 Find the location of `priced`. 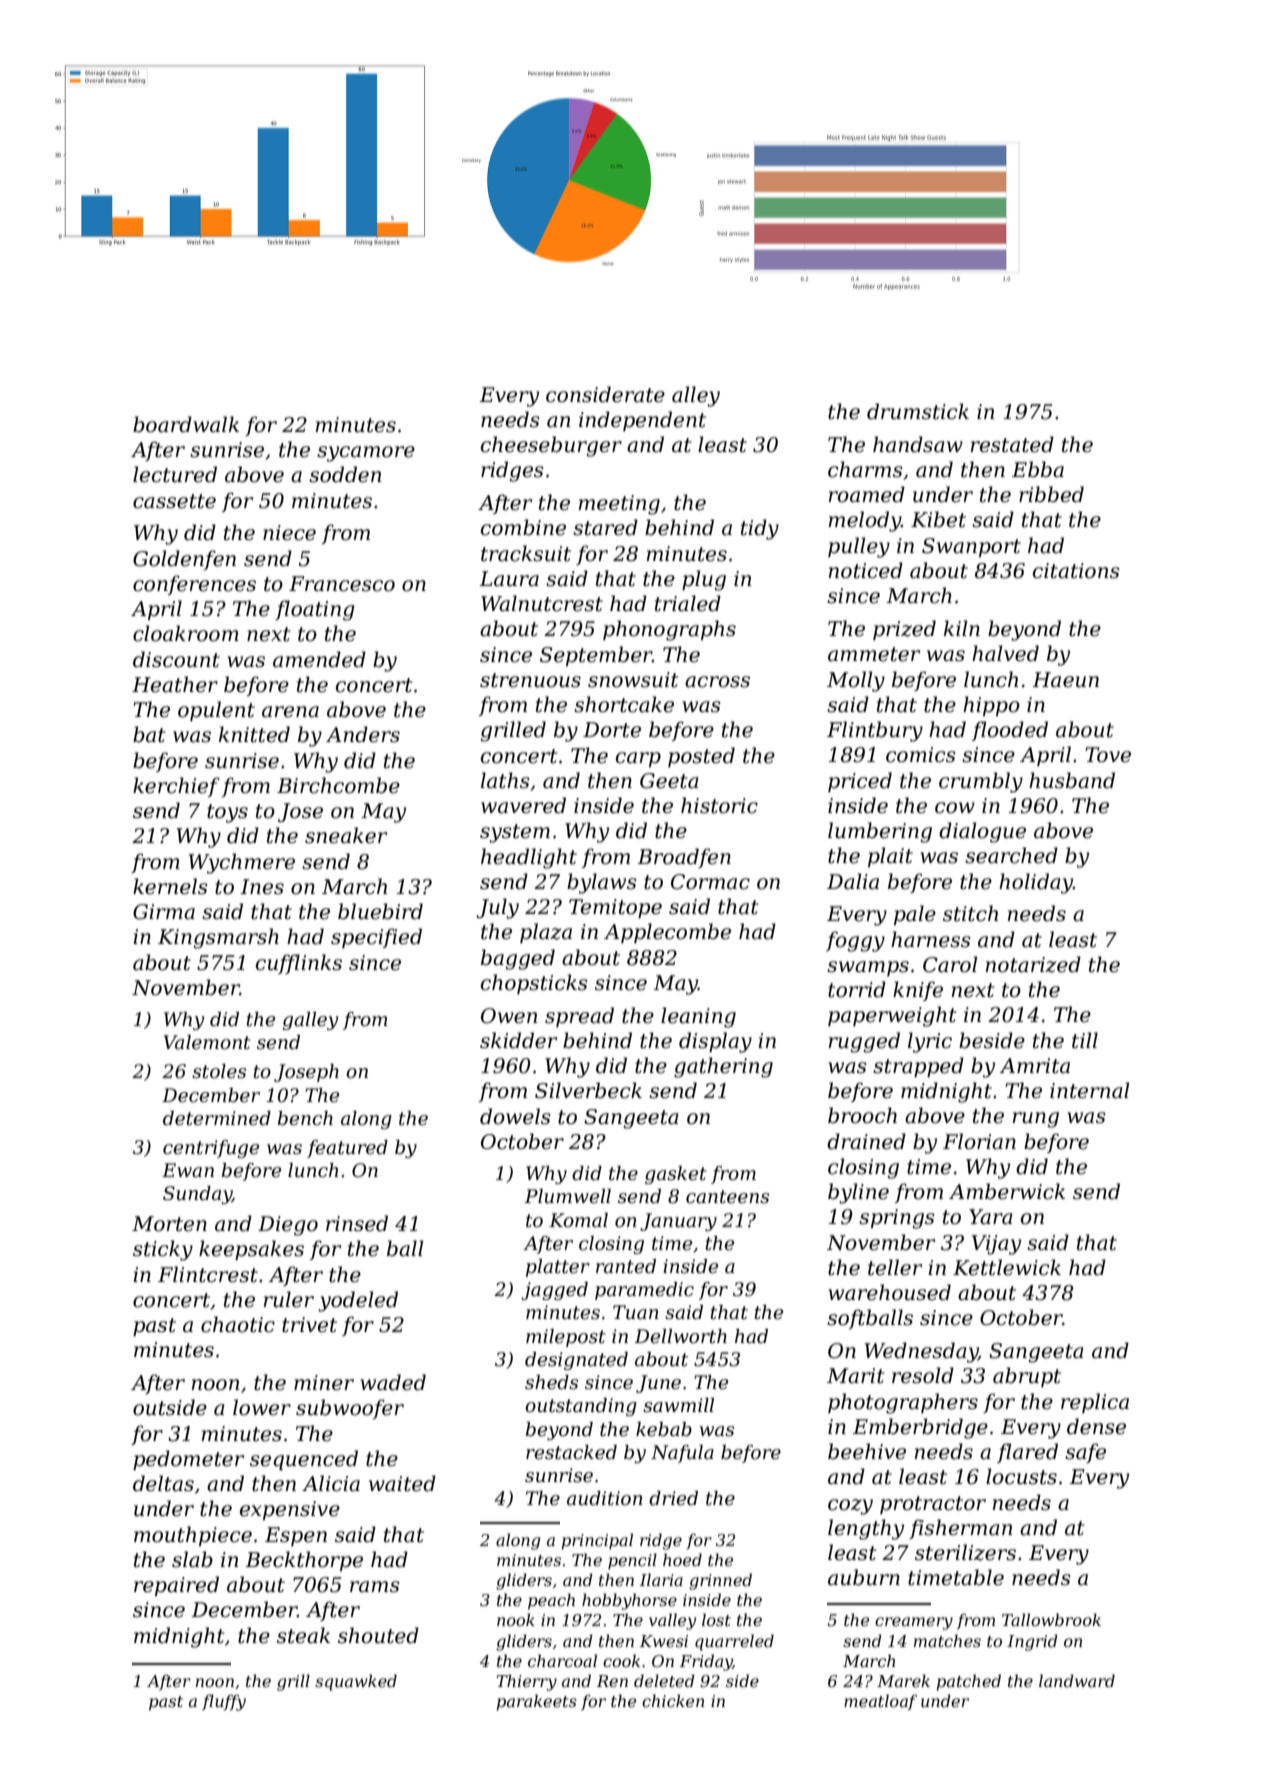

priced is located at coordinates (860, 782).
